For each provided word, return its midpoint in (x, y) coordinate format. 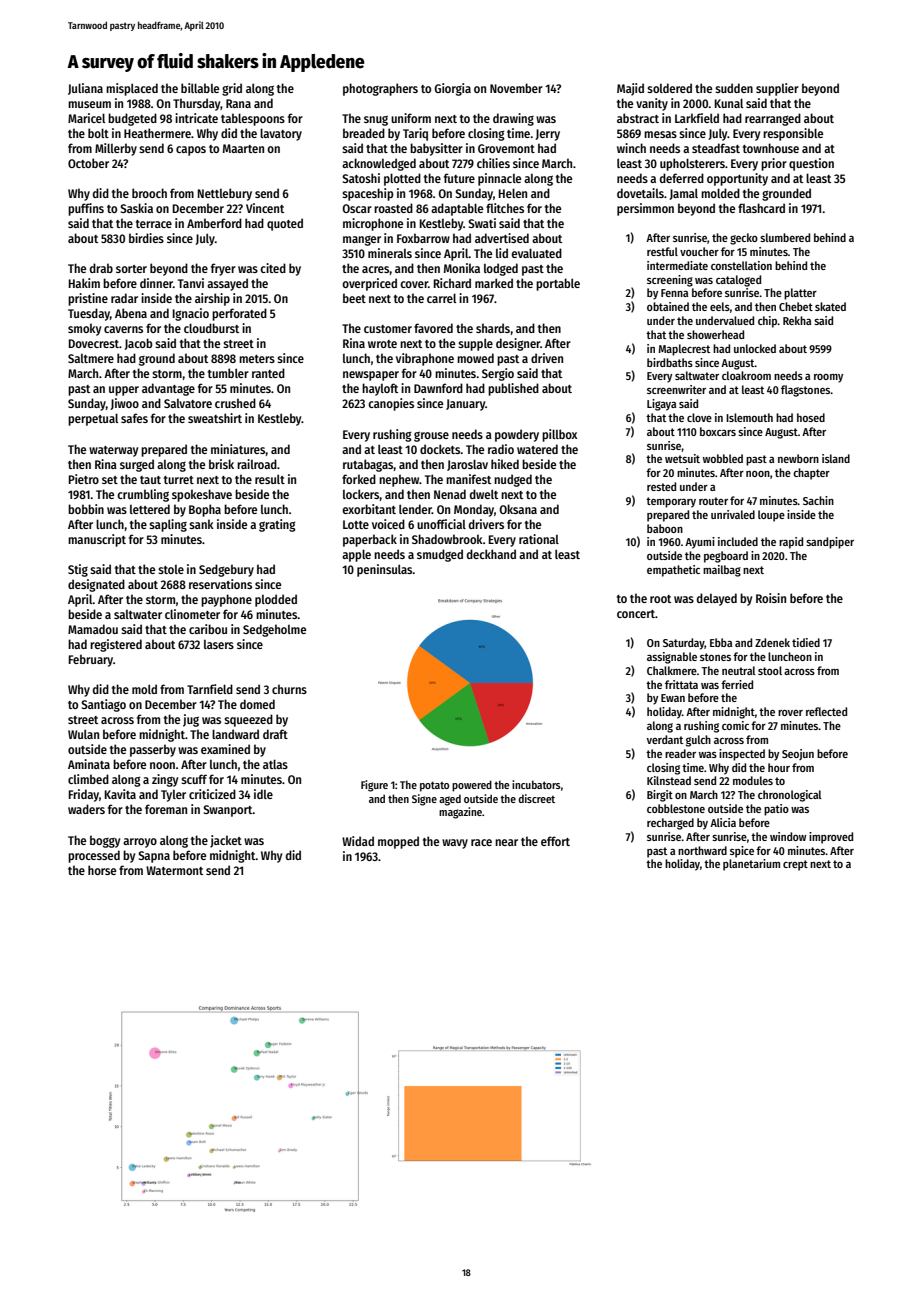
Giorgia (452, 89)
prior (774, 164)
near (506, 842)
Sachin (818, 500)
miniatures (238, 449)
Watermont (174, 870)
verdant (665, 739)
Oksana (518, 509)
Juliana (85, 89)
